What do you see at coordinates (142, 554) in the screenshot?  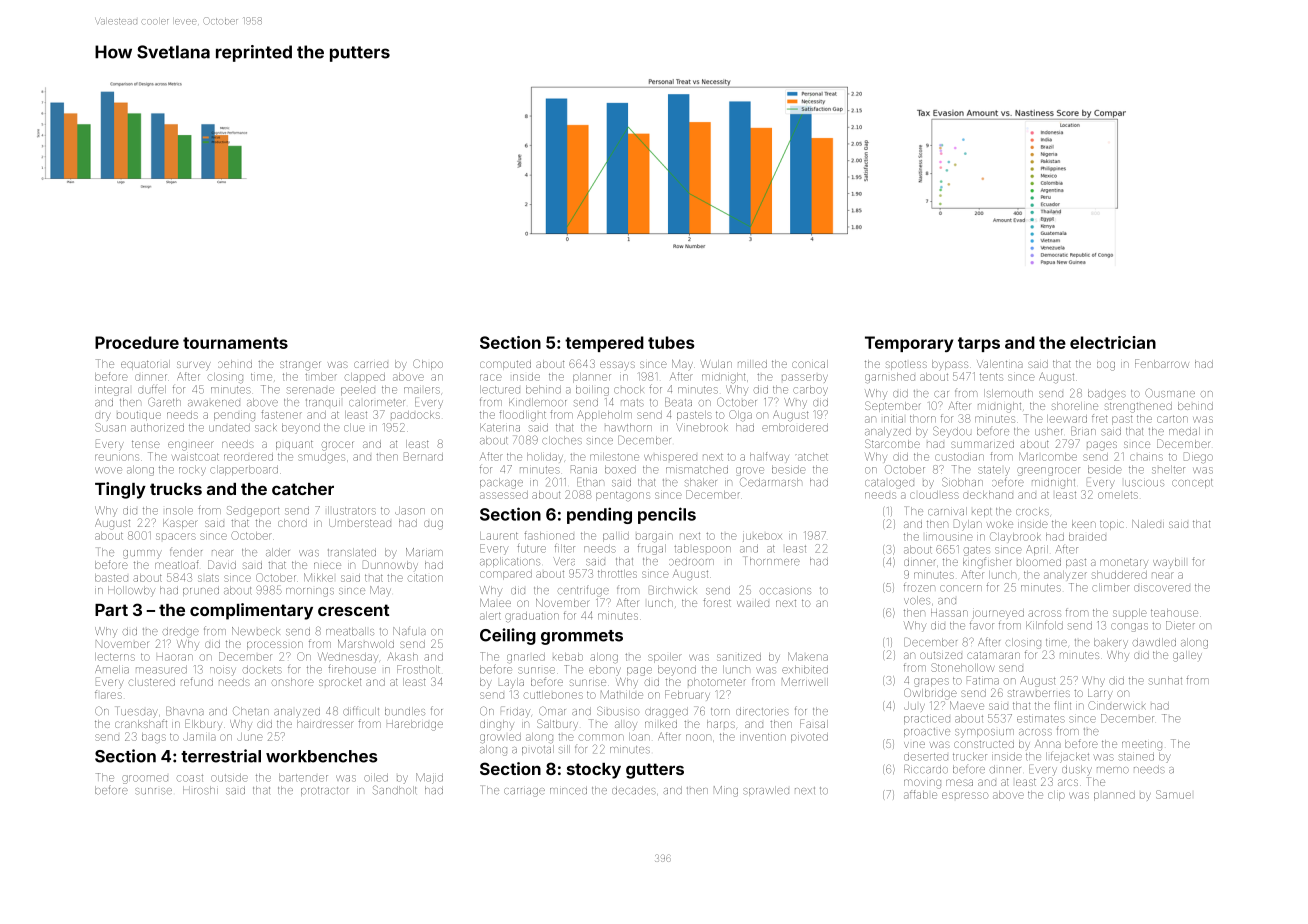 I see `gummy` at bounding box center [142, 554].
